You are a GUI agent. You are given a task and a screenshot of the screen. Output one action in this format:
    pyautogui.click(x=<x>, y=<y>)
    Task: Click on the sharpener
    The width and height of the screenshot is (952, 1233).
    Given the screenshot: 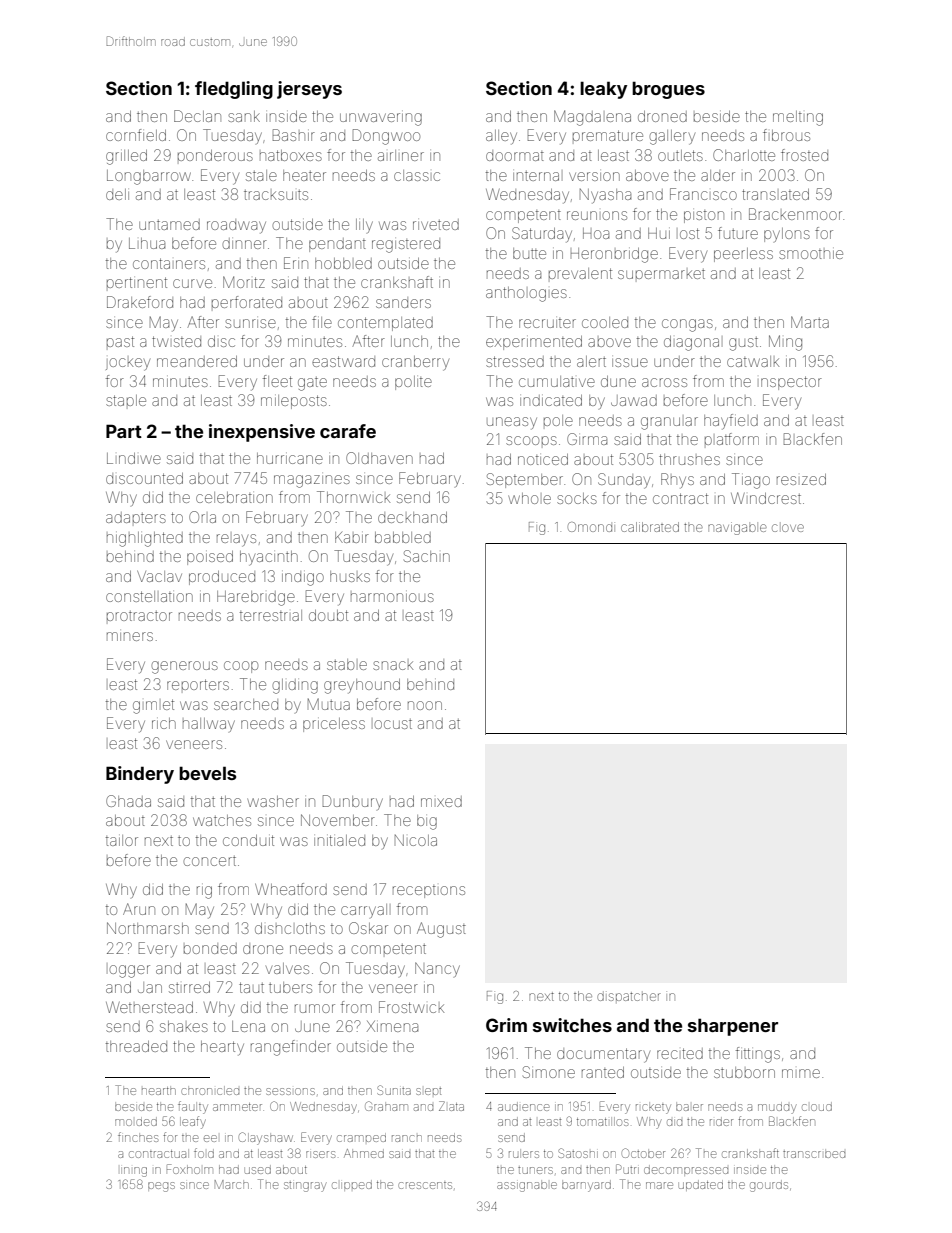 What is the action you would take?
    pyautogui.click(x=733, y=1027)
